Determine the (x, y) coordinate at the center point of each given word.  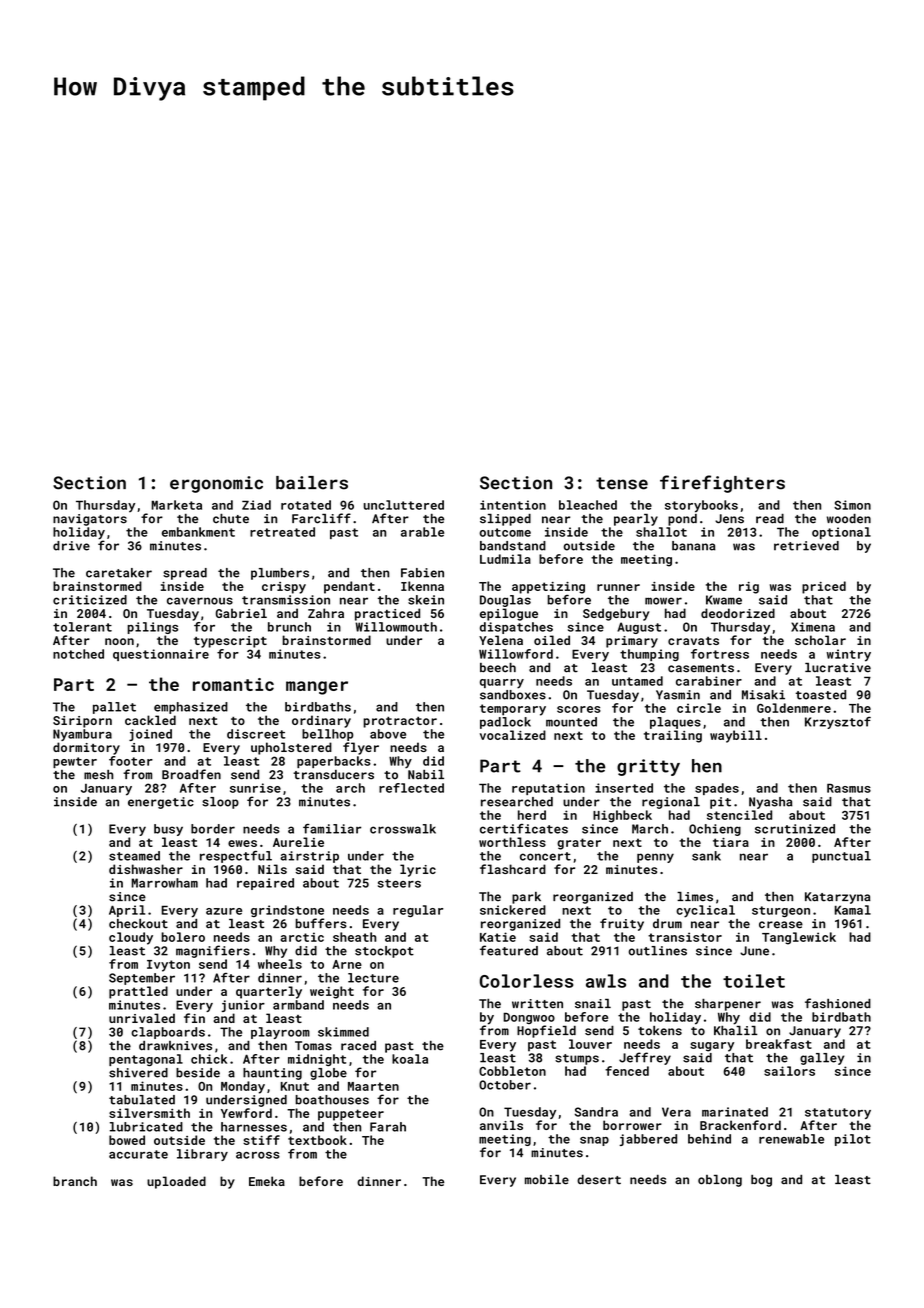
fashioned (838, 1003)
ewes (242, 843)
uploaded (176, 1182)
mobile (547, 1180)
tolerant (82, 627)
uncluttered (404, 505)
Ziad (256, 505)
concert (545, 856)
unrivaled (142, 1018)
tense (622, 483)
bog (761, 1181)
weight (332, 992)
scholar (820, 640)
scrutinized (795, 829)
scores (579, 709)
